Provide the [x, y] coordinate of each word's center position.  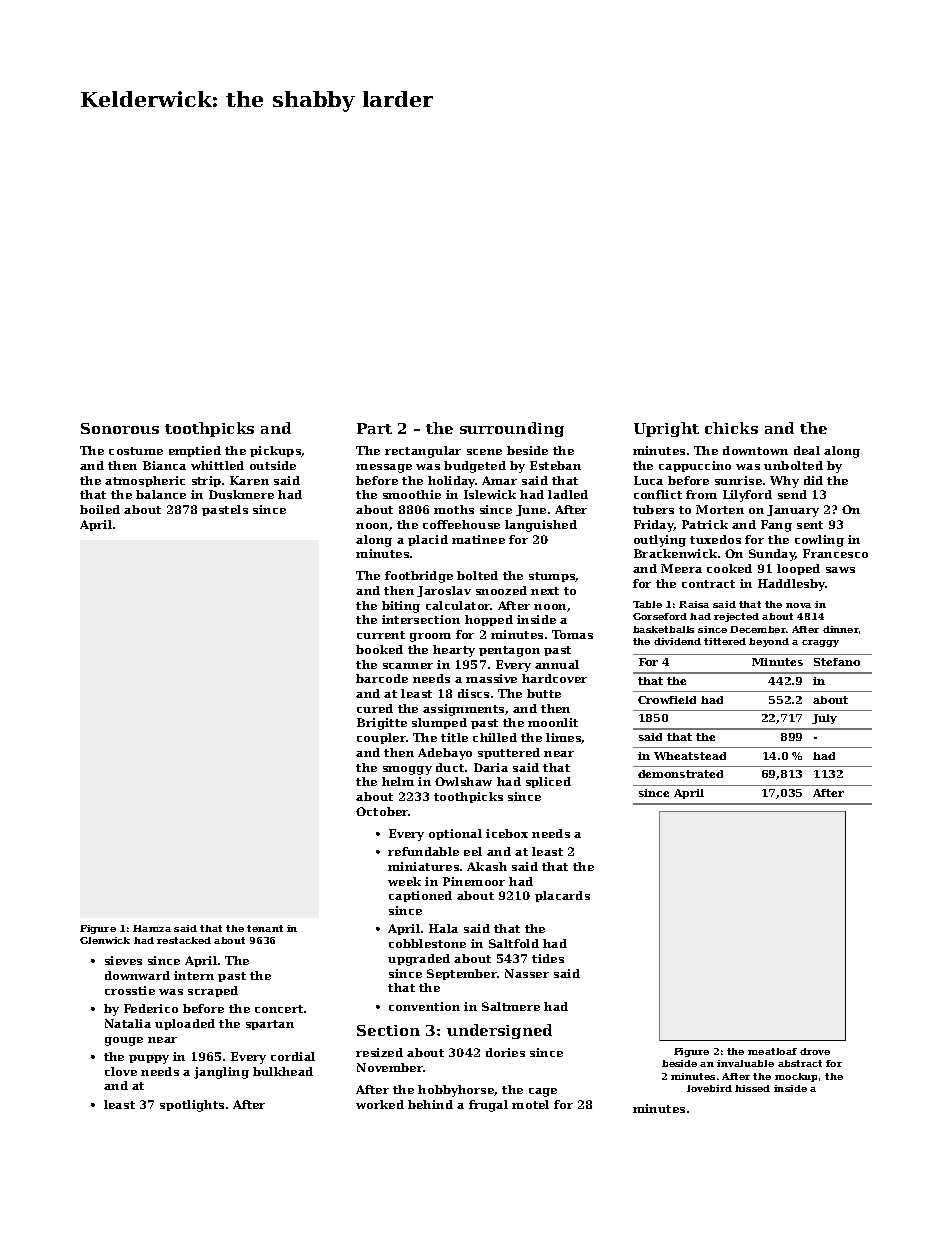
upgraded [419, 960]
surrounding [512, 429]
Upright [666, 429]
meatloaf [772, 1051]
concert [279, 1009]
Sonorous [120, 428]
